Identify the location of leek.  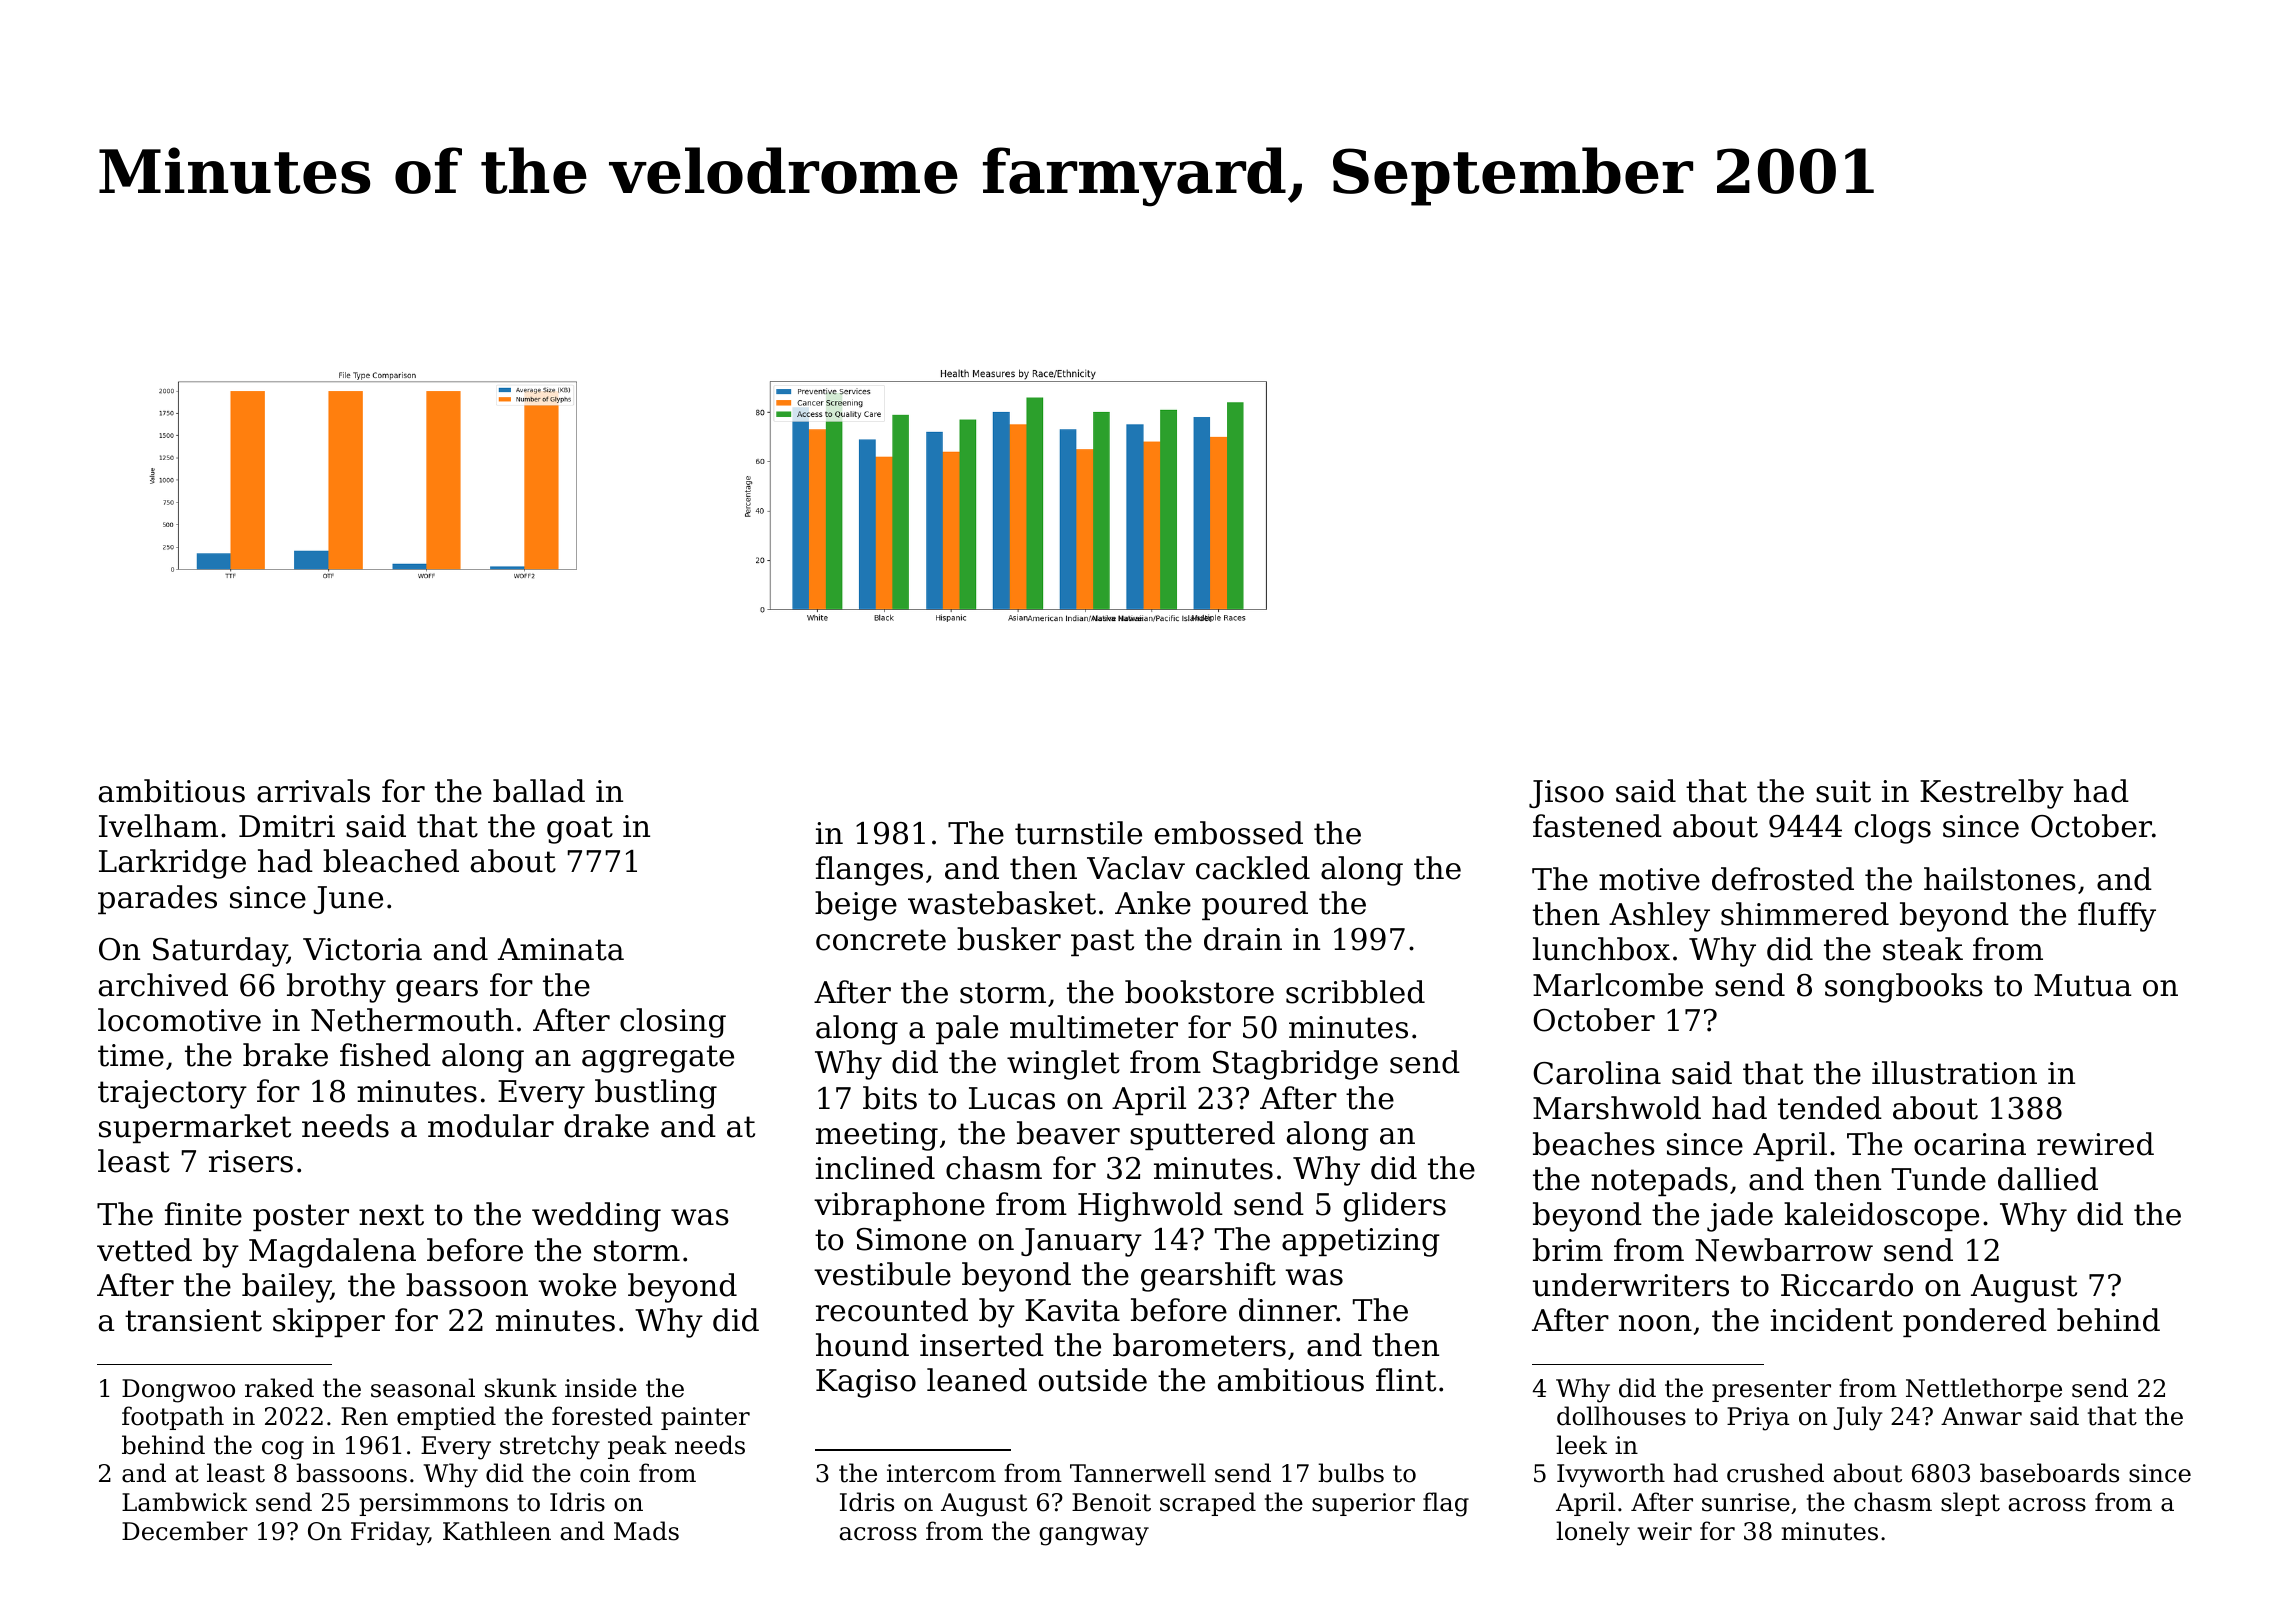
(1581, 1445).
